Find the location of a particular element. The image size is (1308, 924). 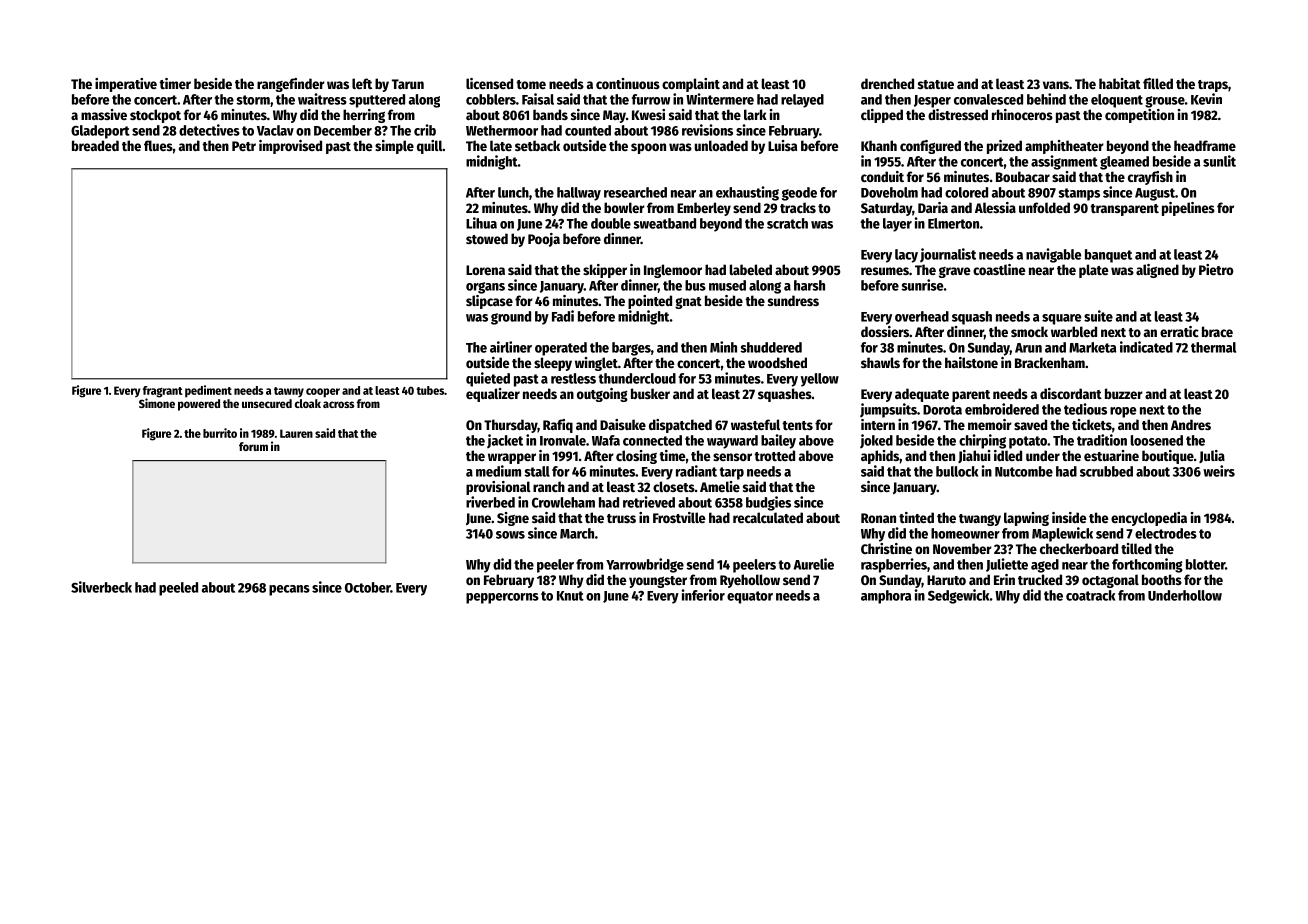

imperative is located at coordinates (126, 85).
